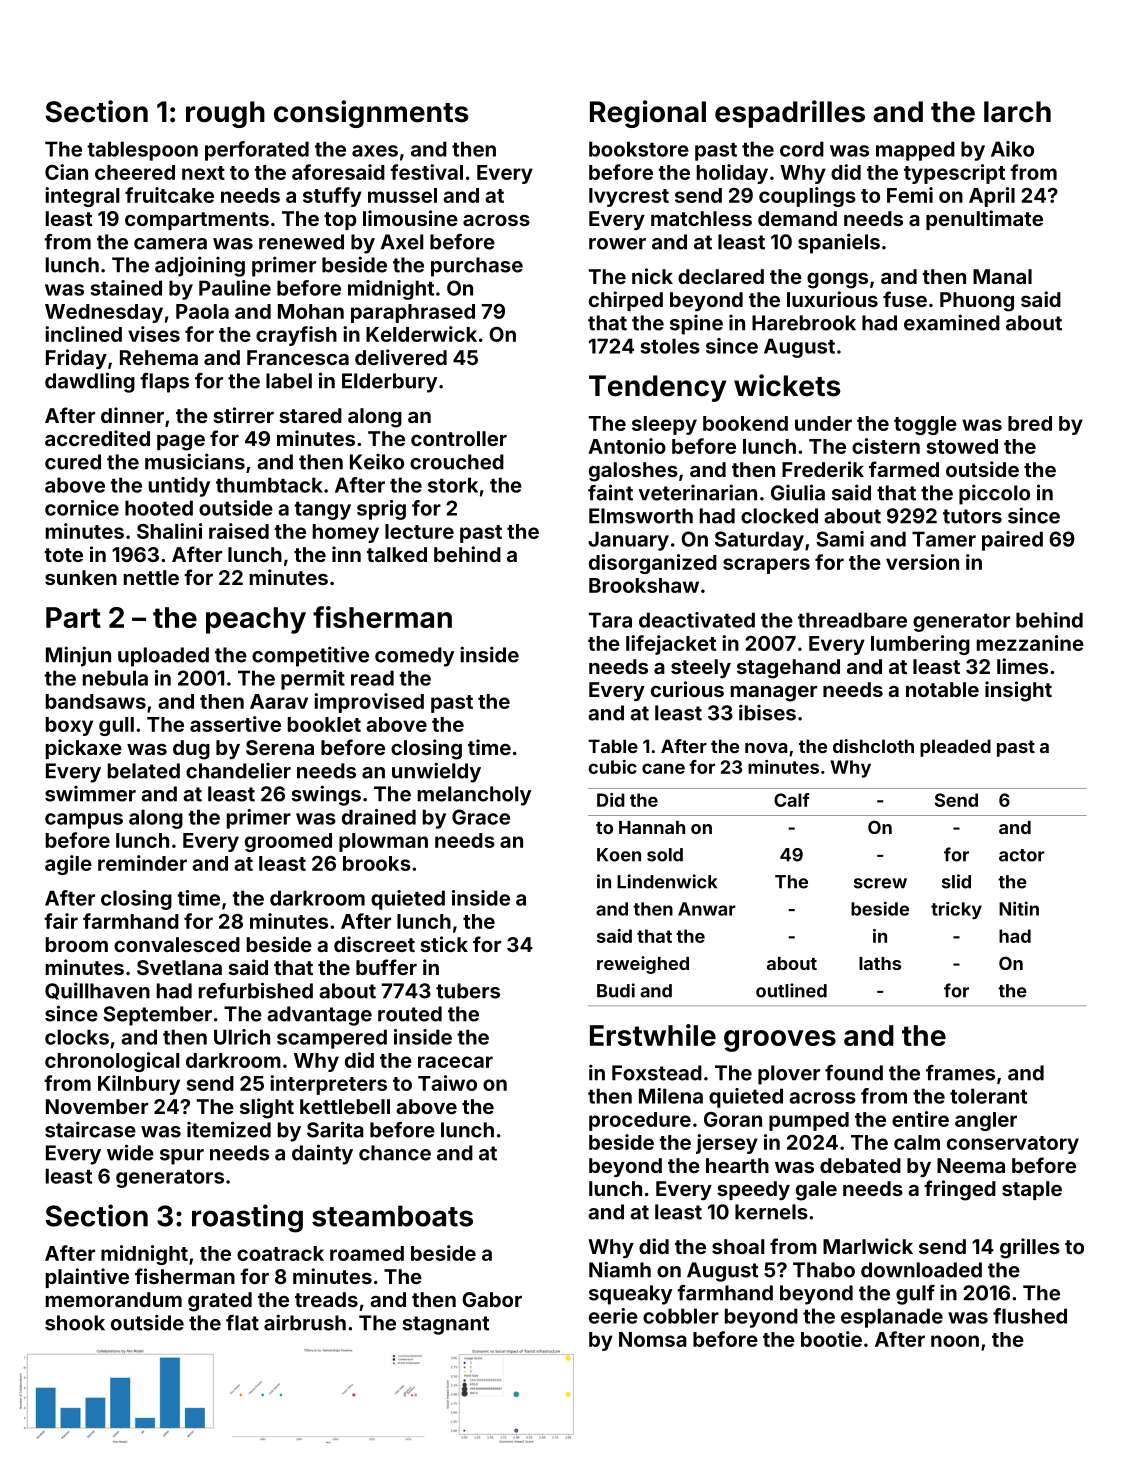 This page has width=1131, height=1463. What do you see at coordinates (90, 382) in the page?
I see `dawdling` at bounding box center [90, 382].
